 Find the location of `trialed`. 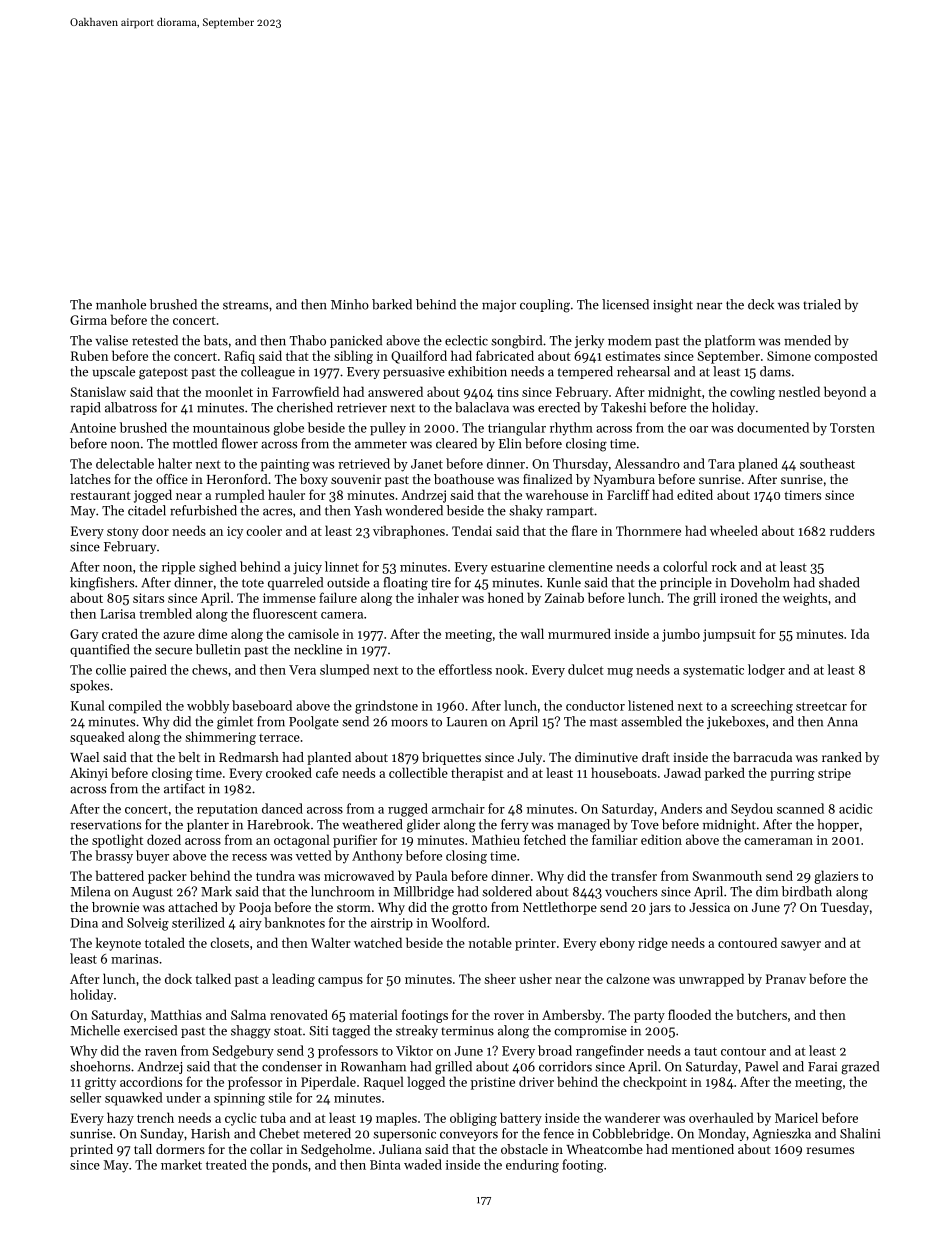

trialed is located at coordinates (822, 304).
